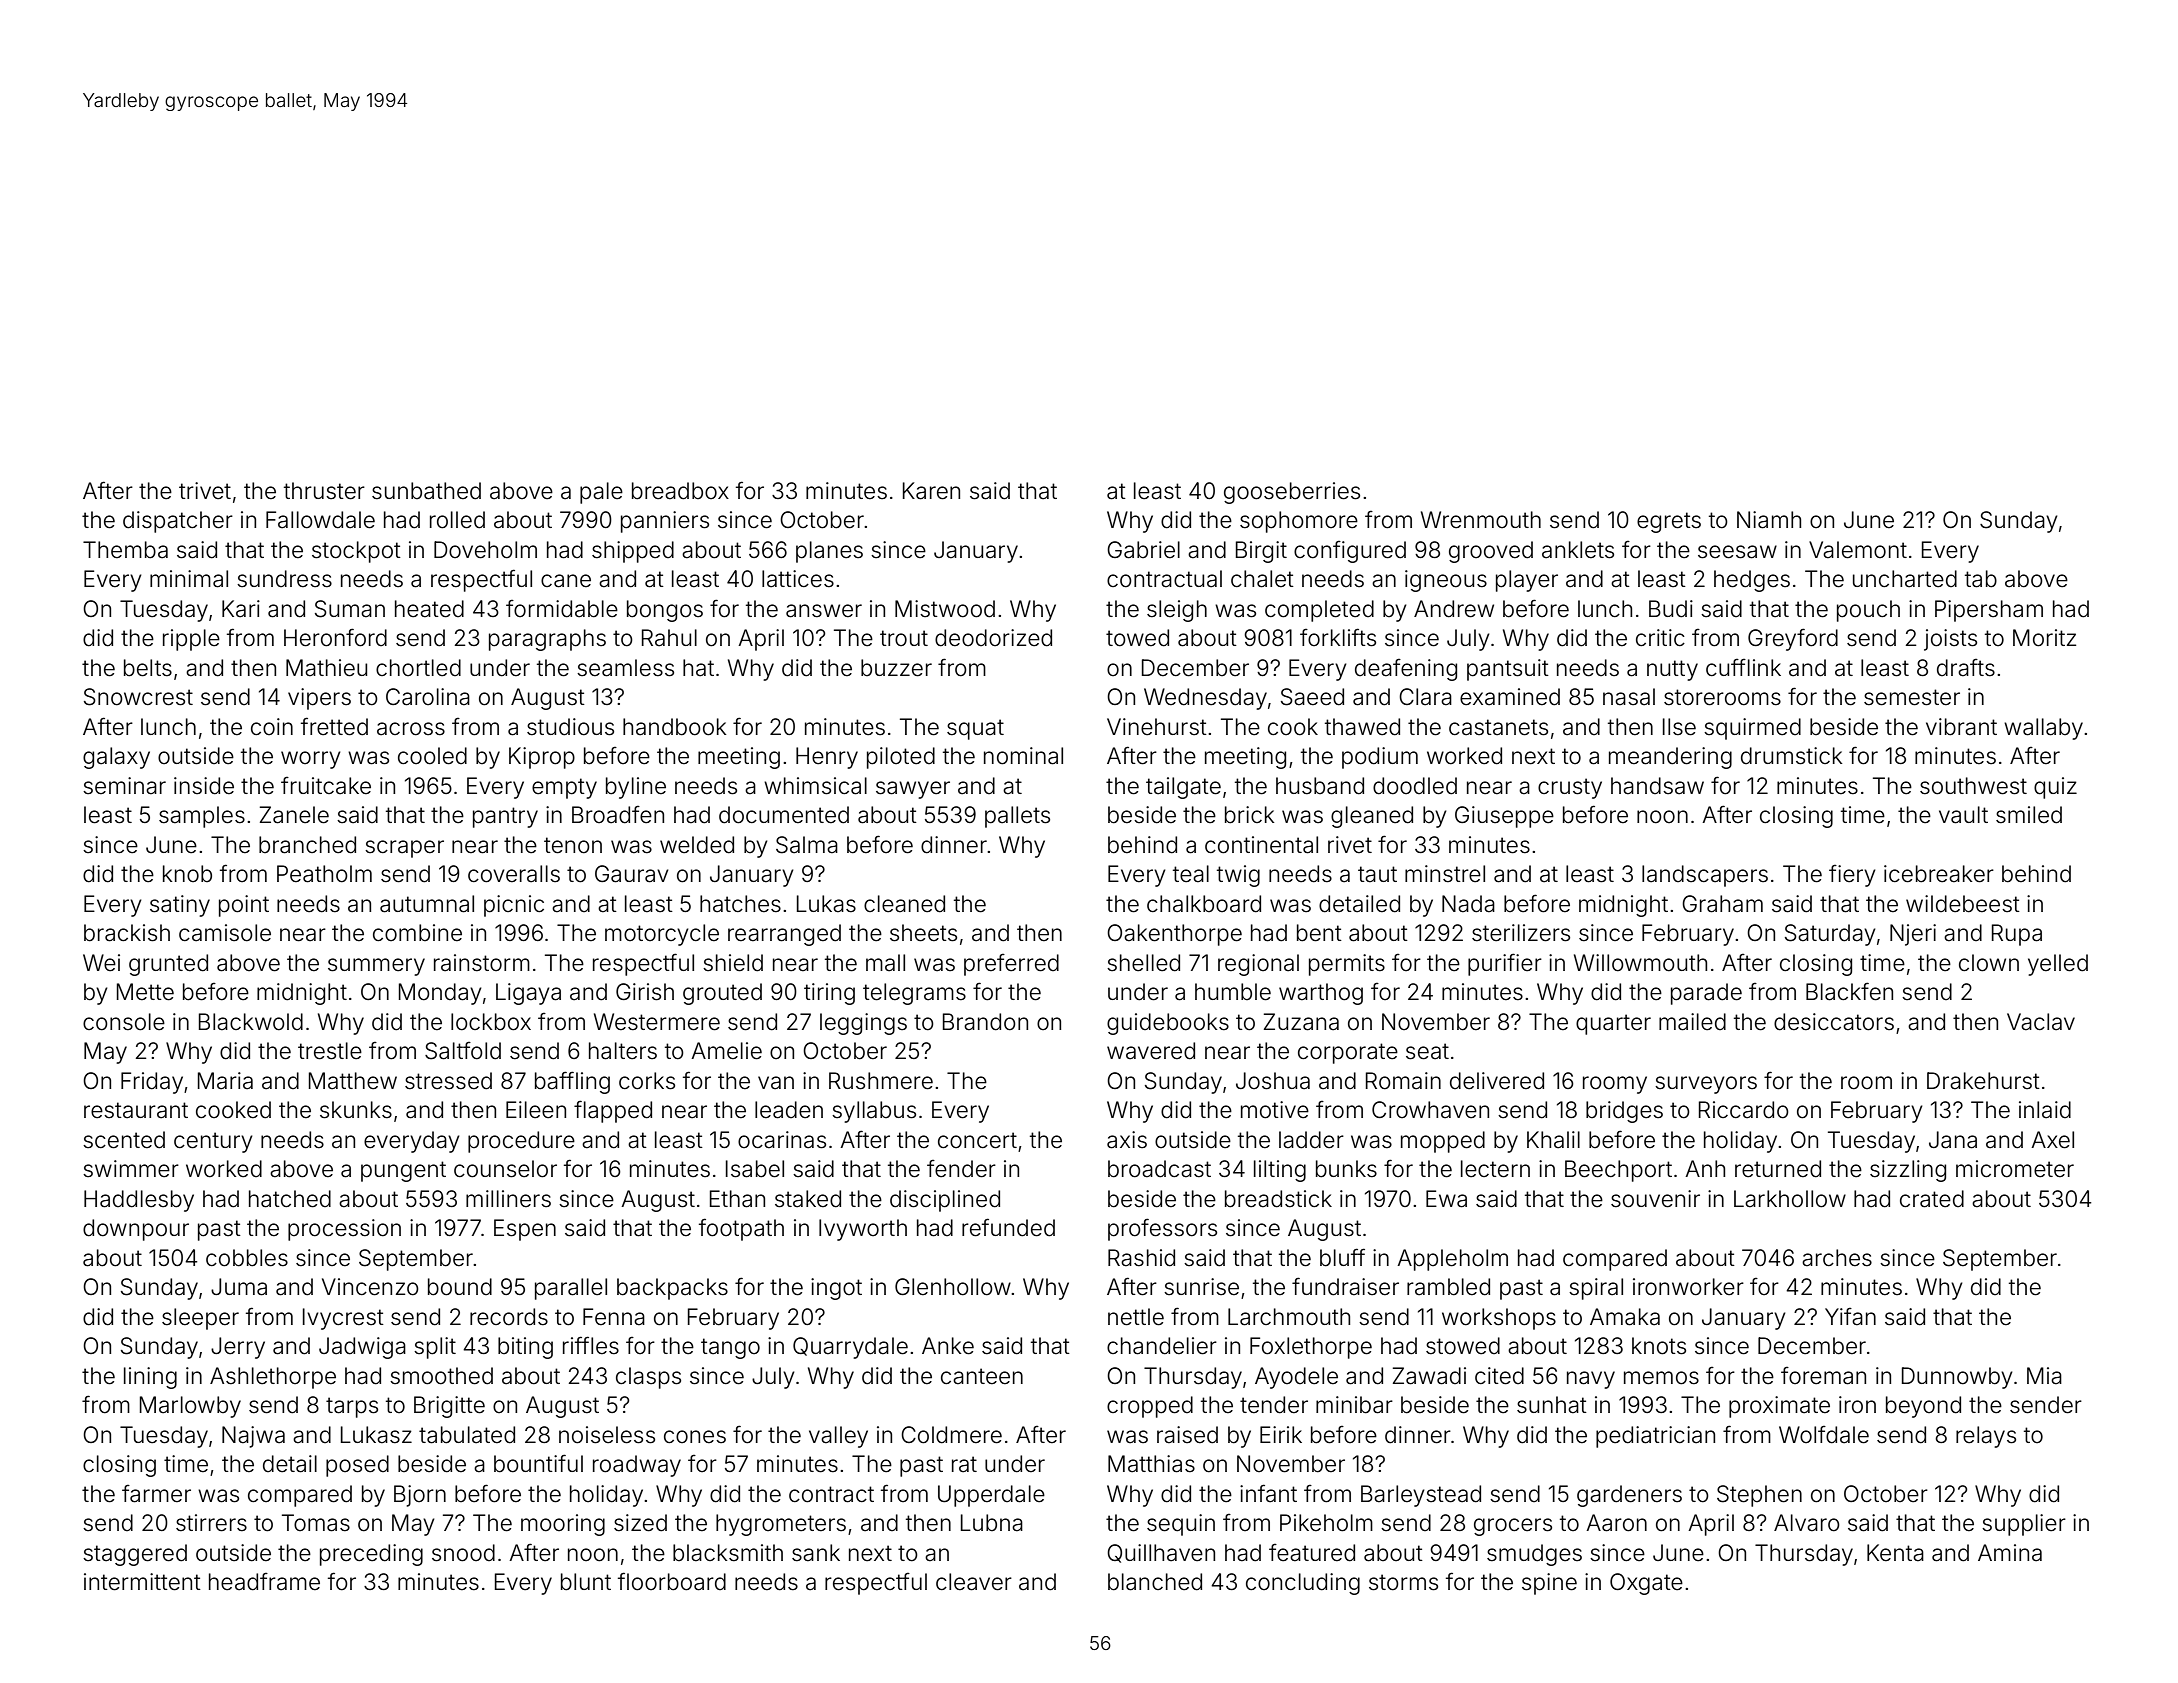 Image resolution: width=2178 pixels, height=1683 pixels. Describe the element at coordinates (2058, 965) in the page. I see `yelled` at that location.
